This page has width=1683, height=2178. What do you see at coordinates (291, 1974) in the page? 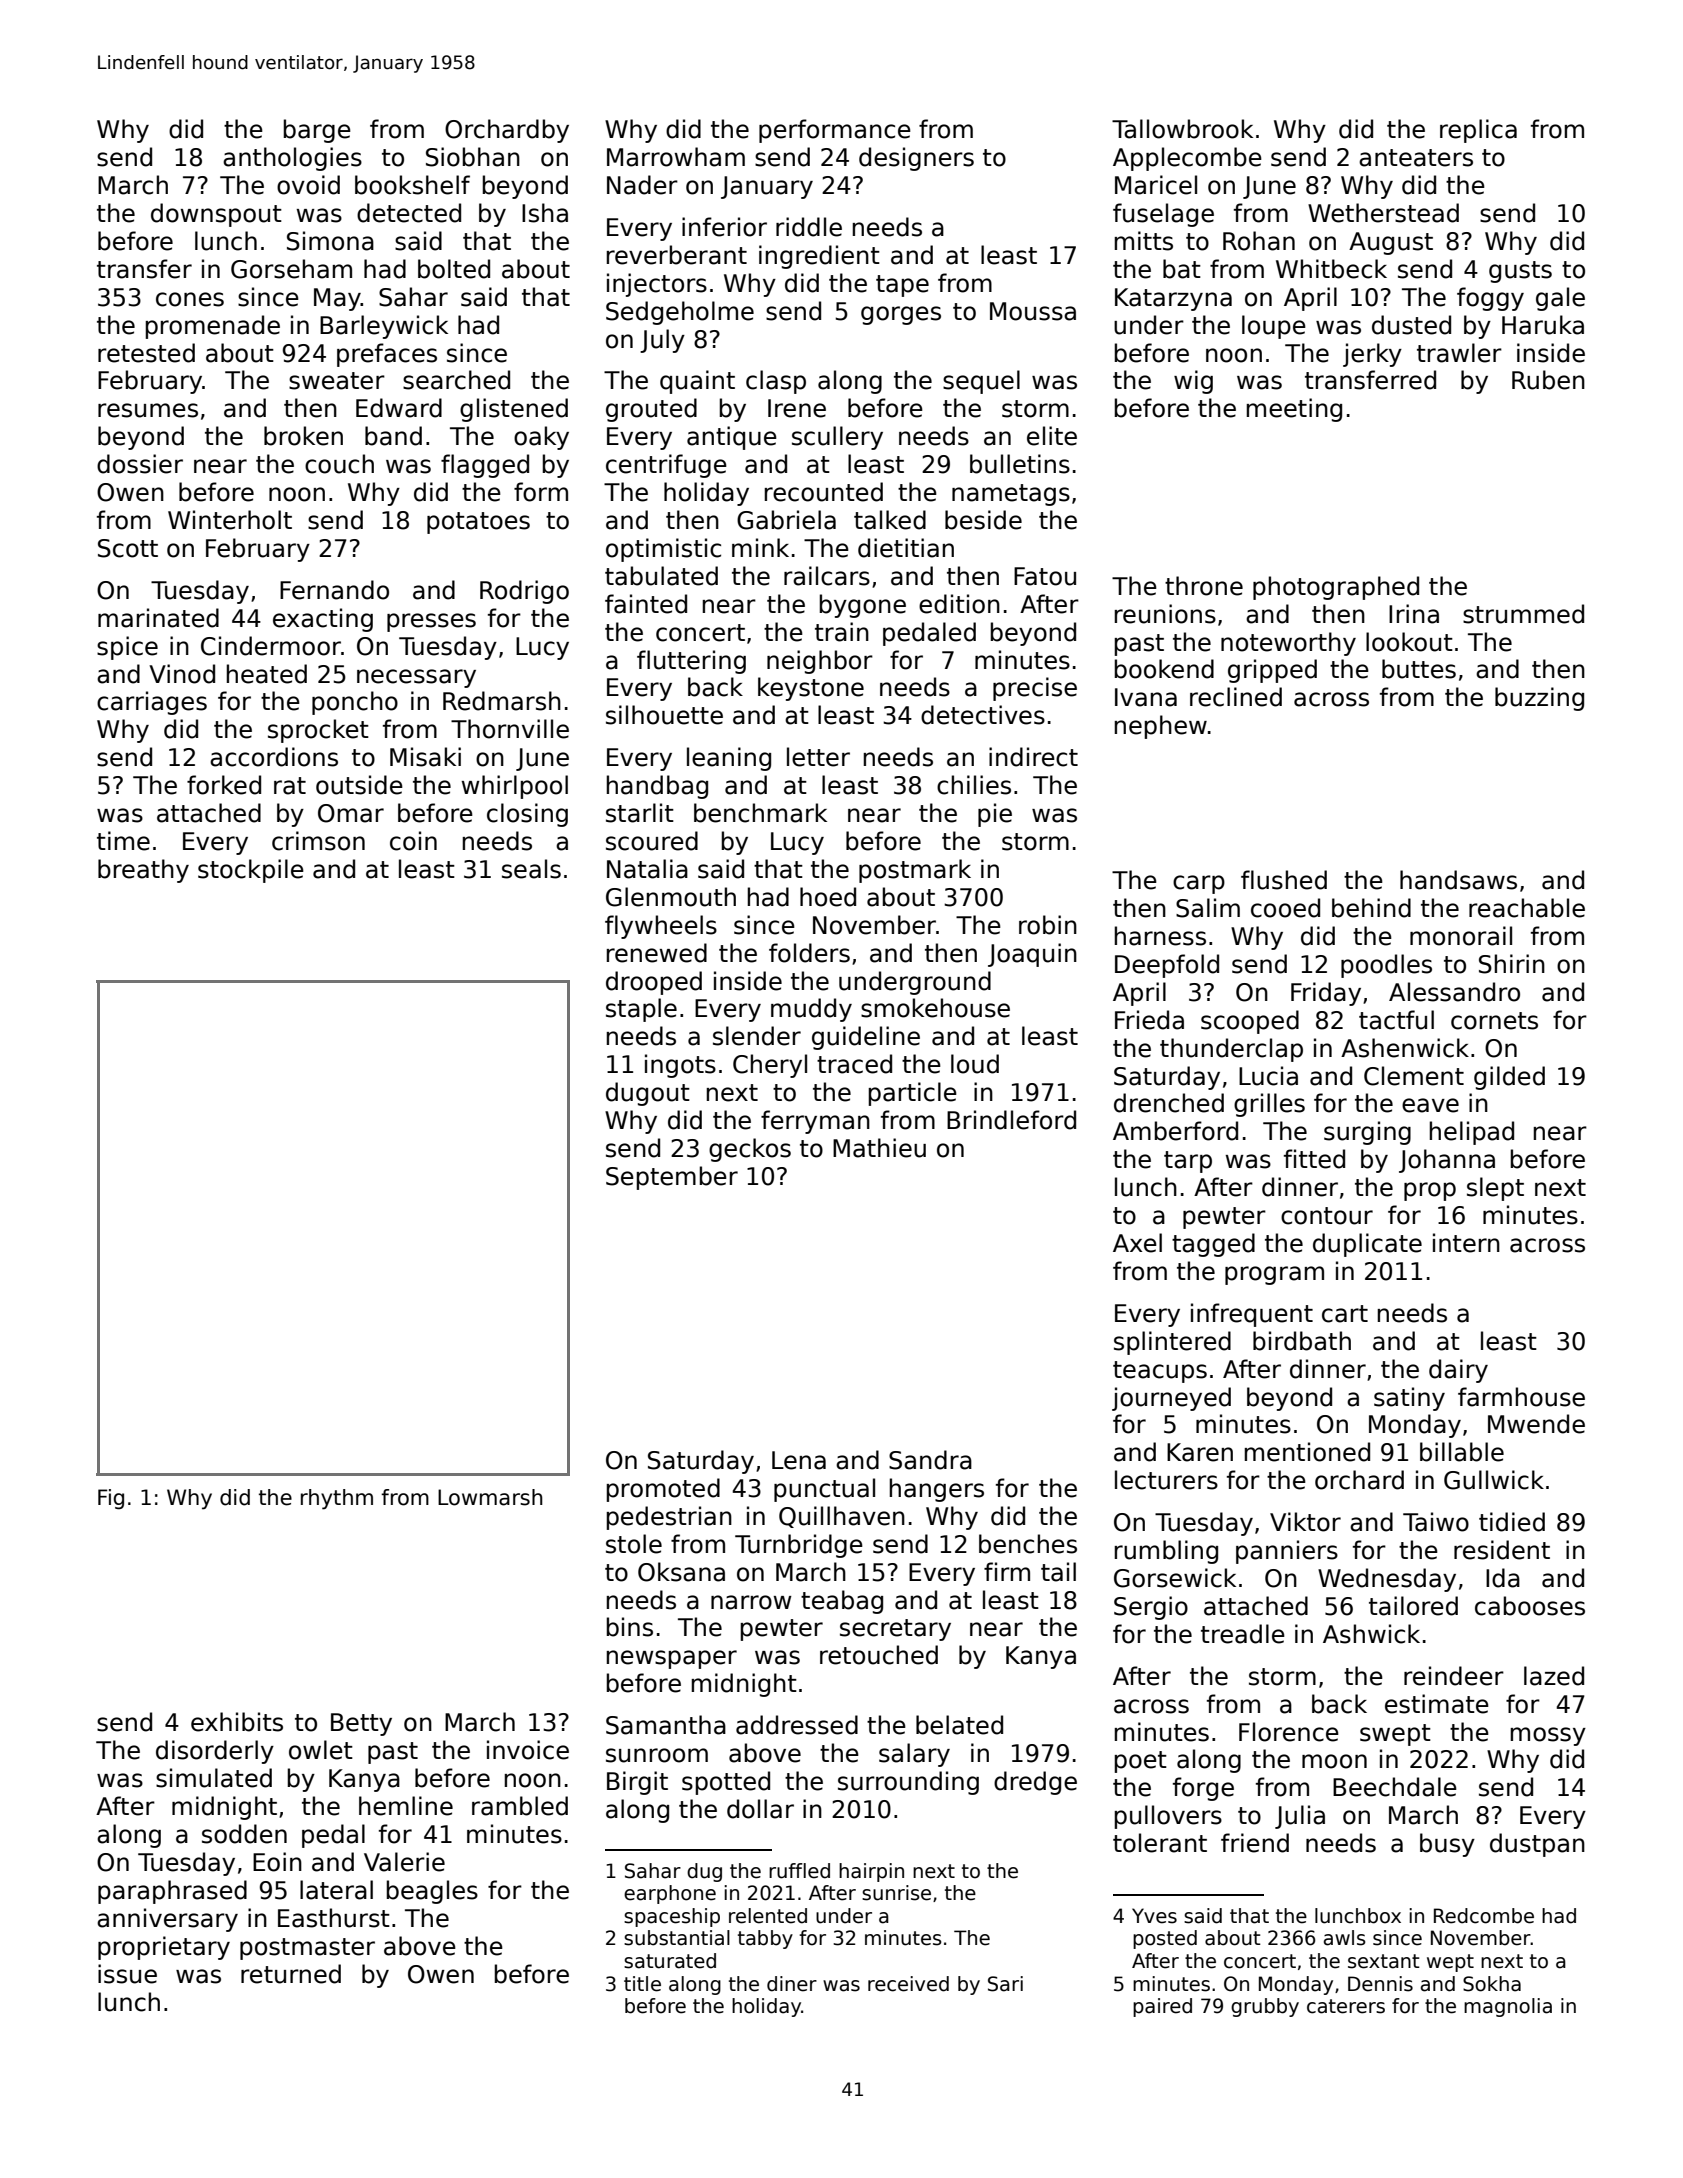
I see `returned` at bounding box center [291, 1974].
